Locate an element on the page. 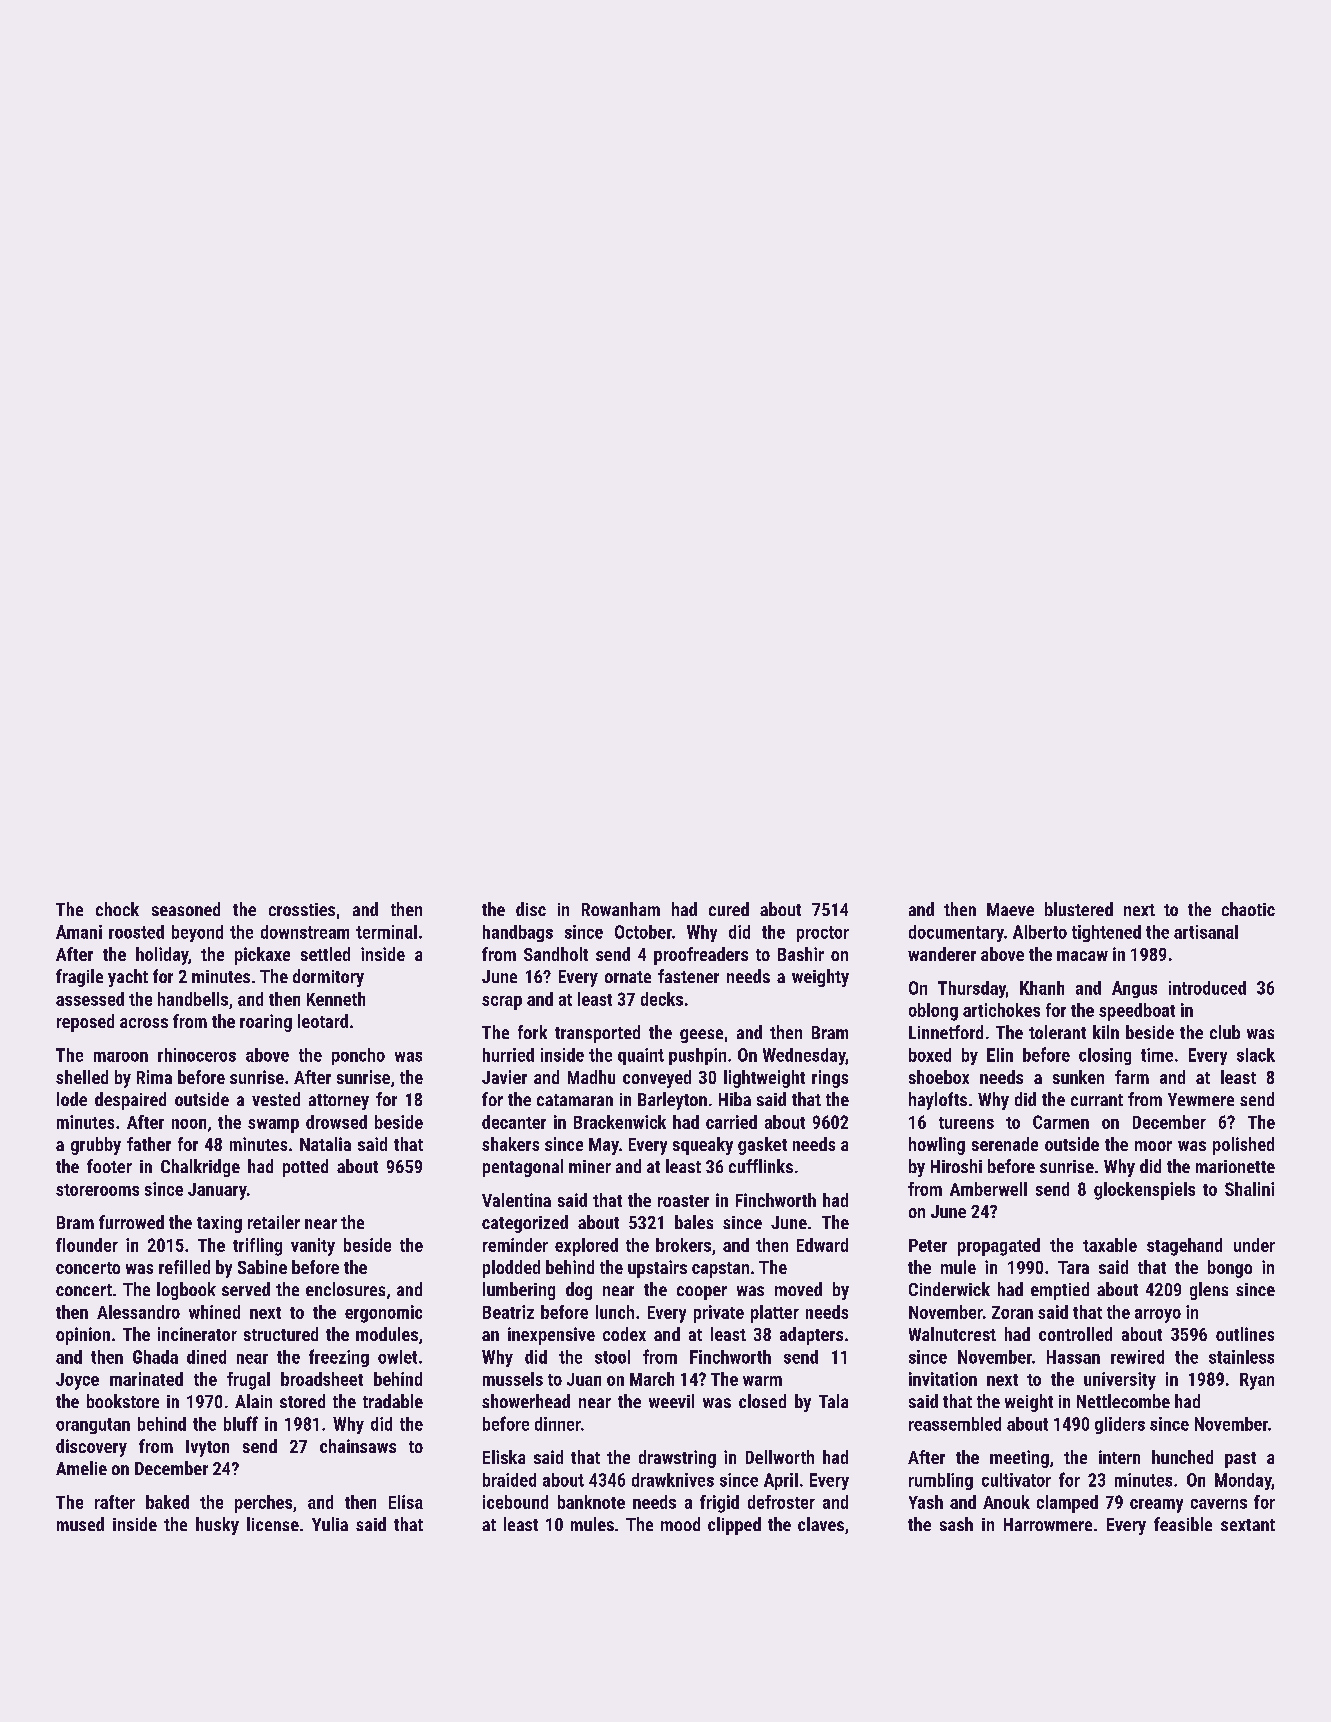  shakers is located at coordinates (510, 1144).
